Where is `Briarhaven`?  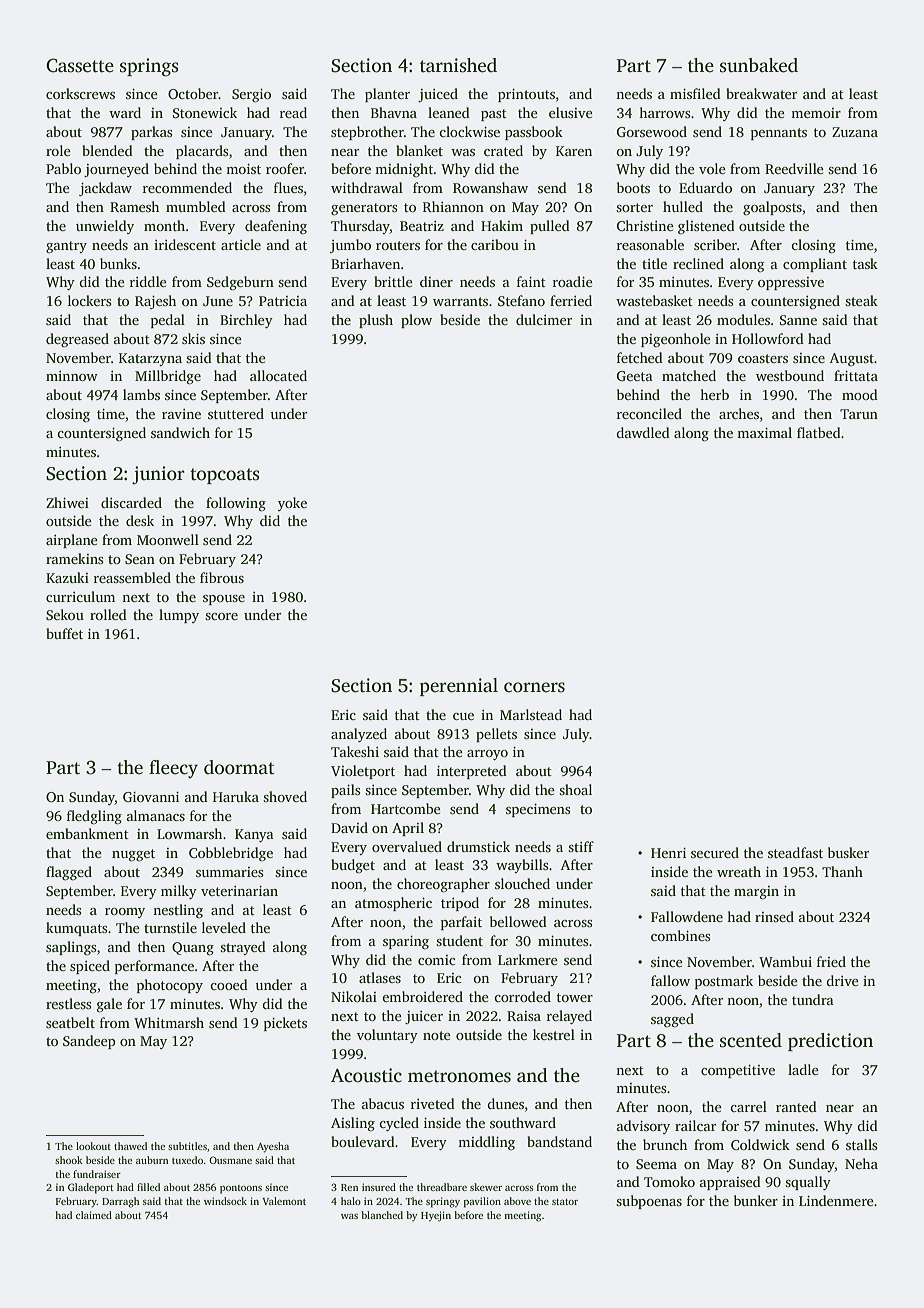
Briarhaven is located at coordinates (365, 263).
